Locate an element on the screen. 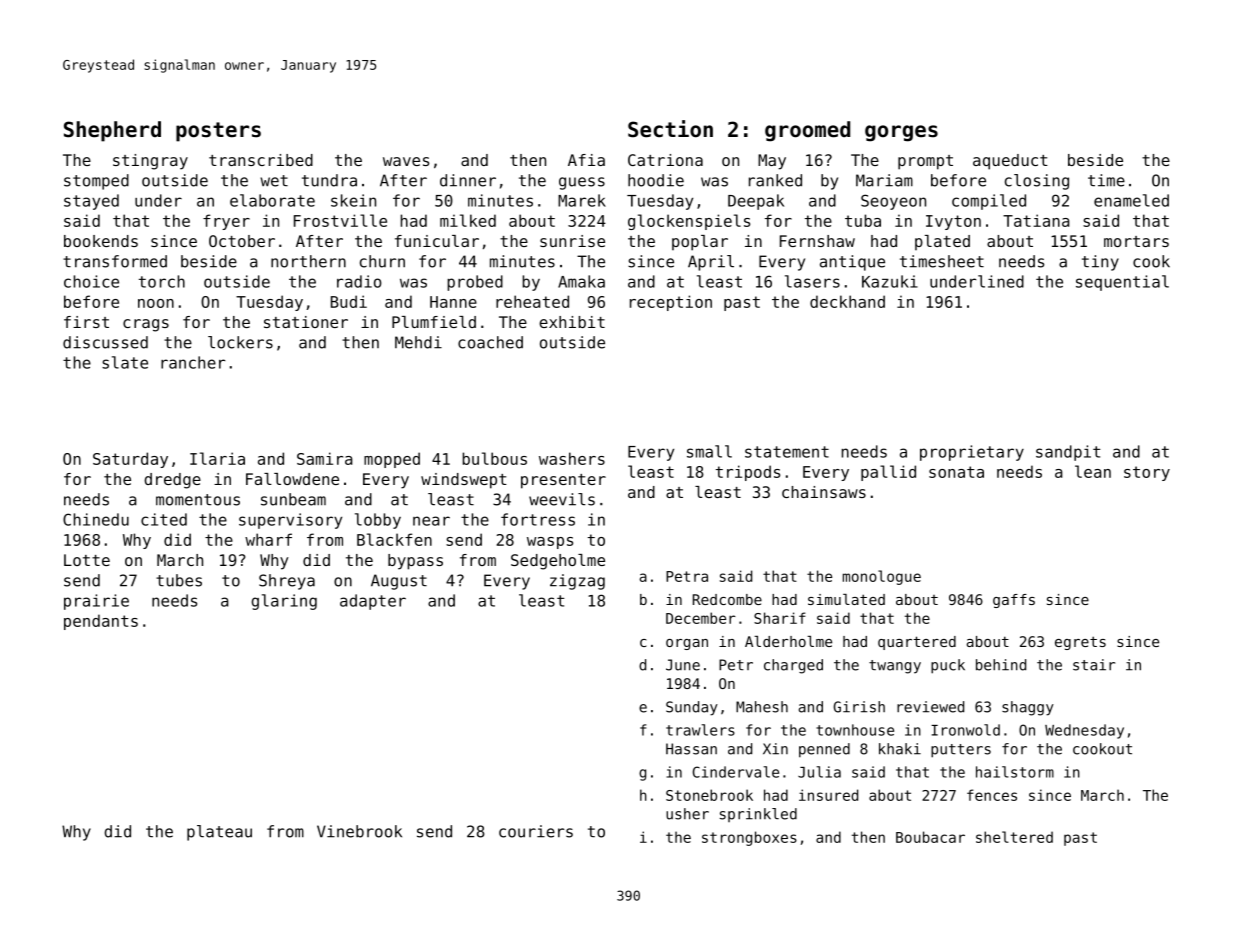 The image size is (1233, 952). chainsaws is located at coordinates (824, 492).
